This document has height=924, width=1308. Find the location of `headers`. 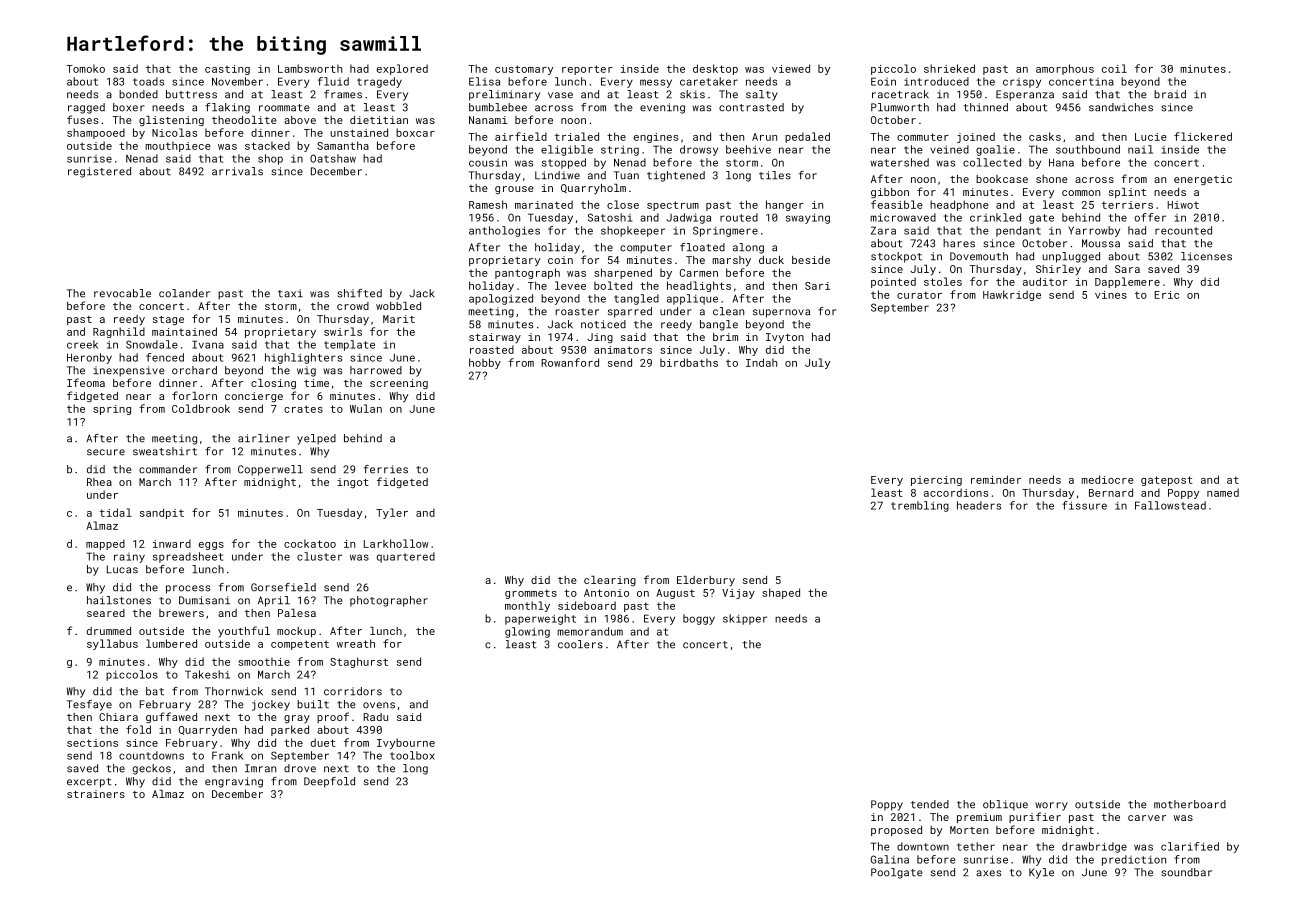

headers is located at coordinates (979, 505).
